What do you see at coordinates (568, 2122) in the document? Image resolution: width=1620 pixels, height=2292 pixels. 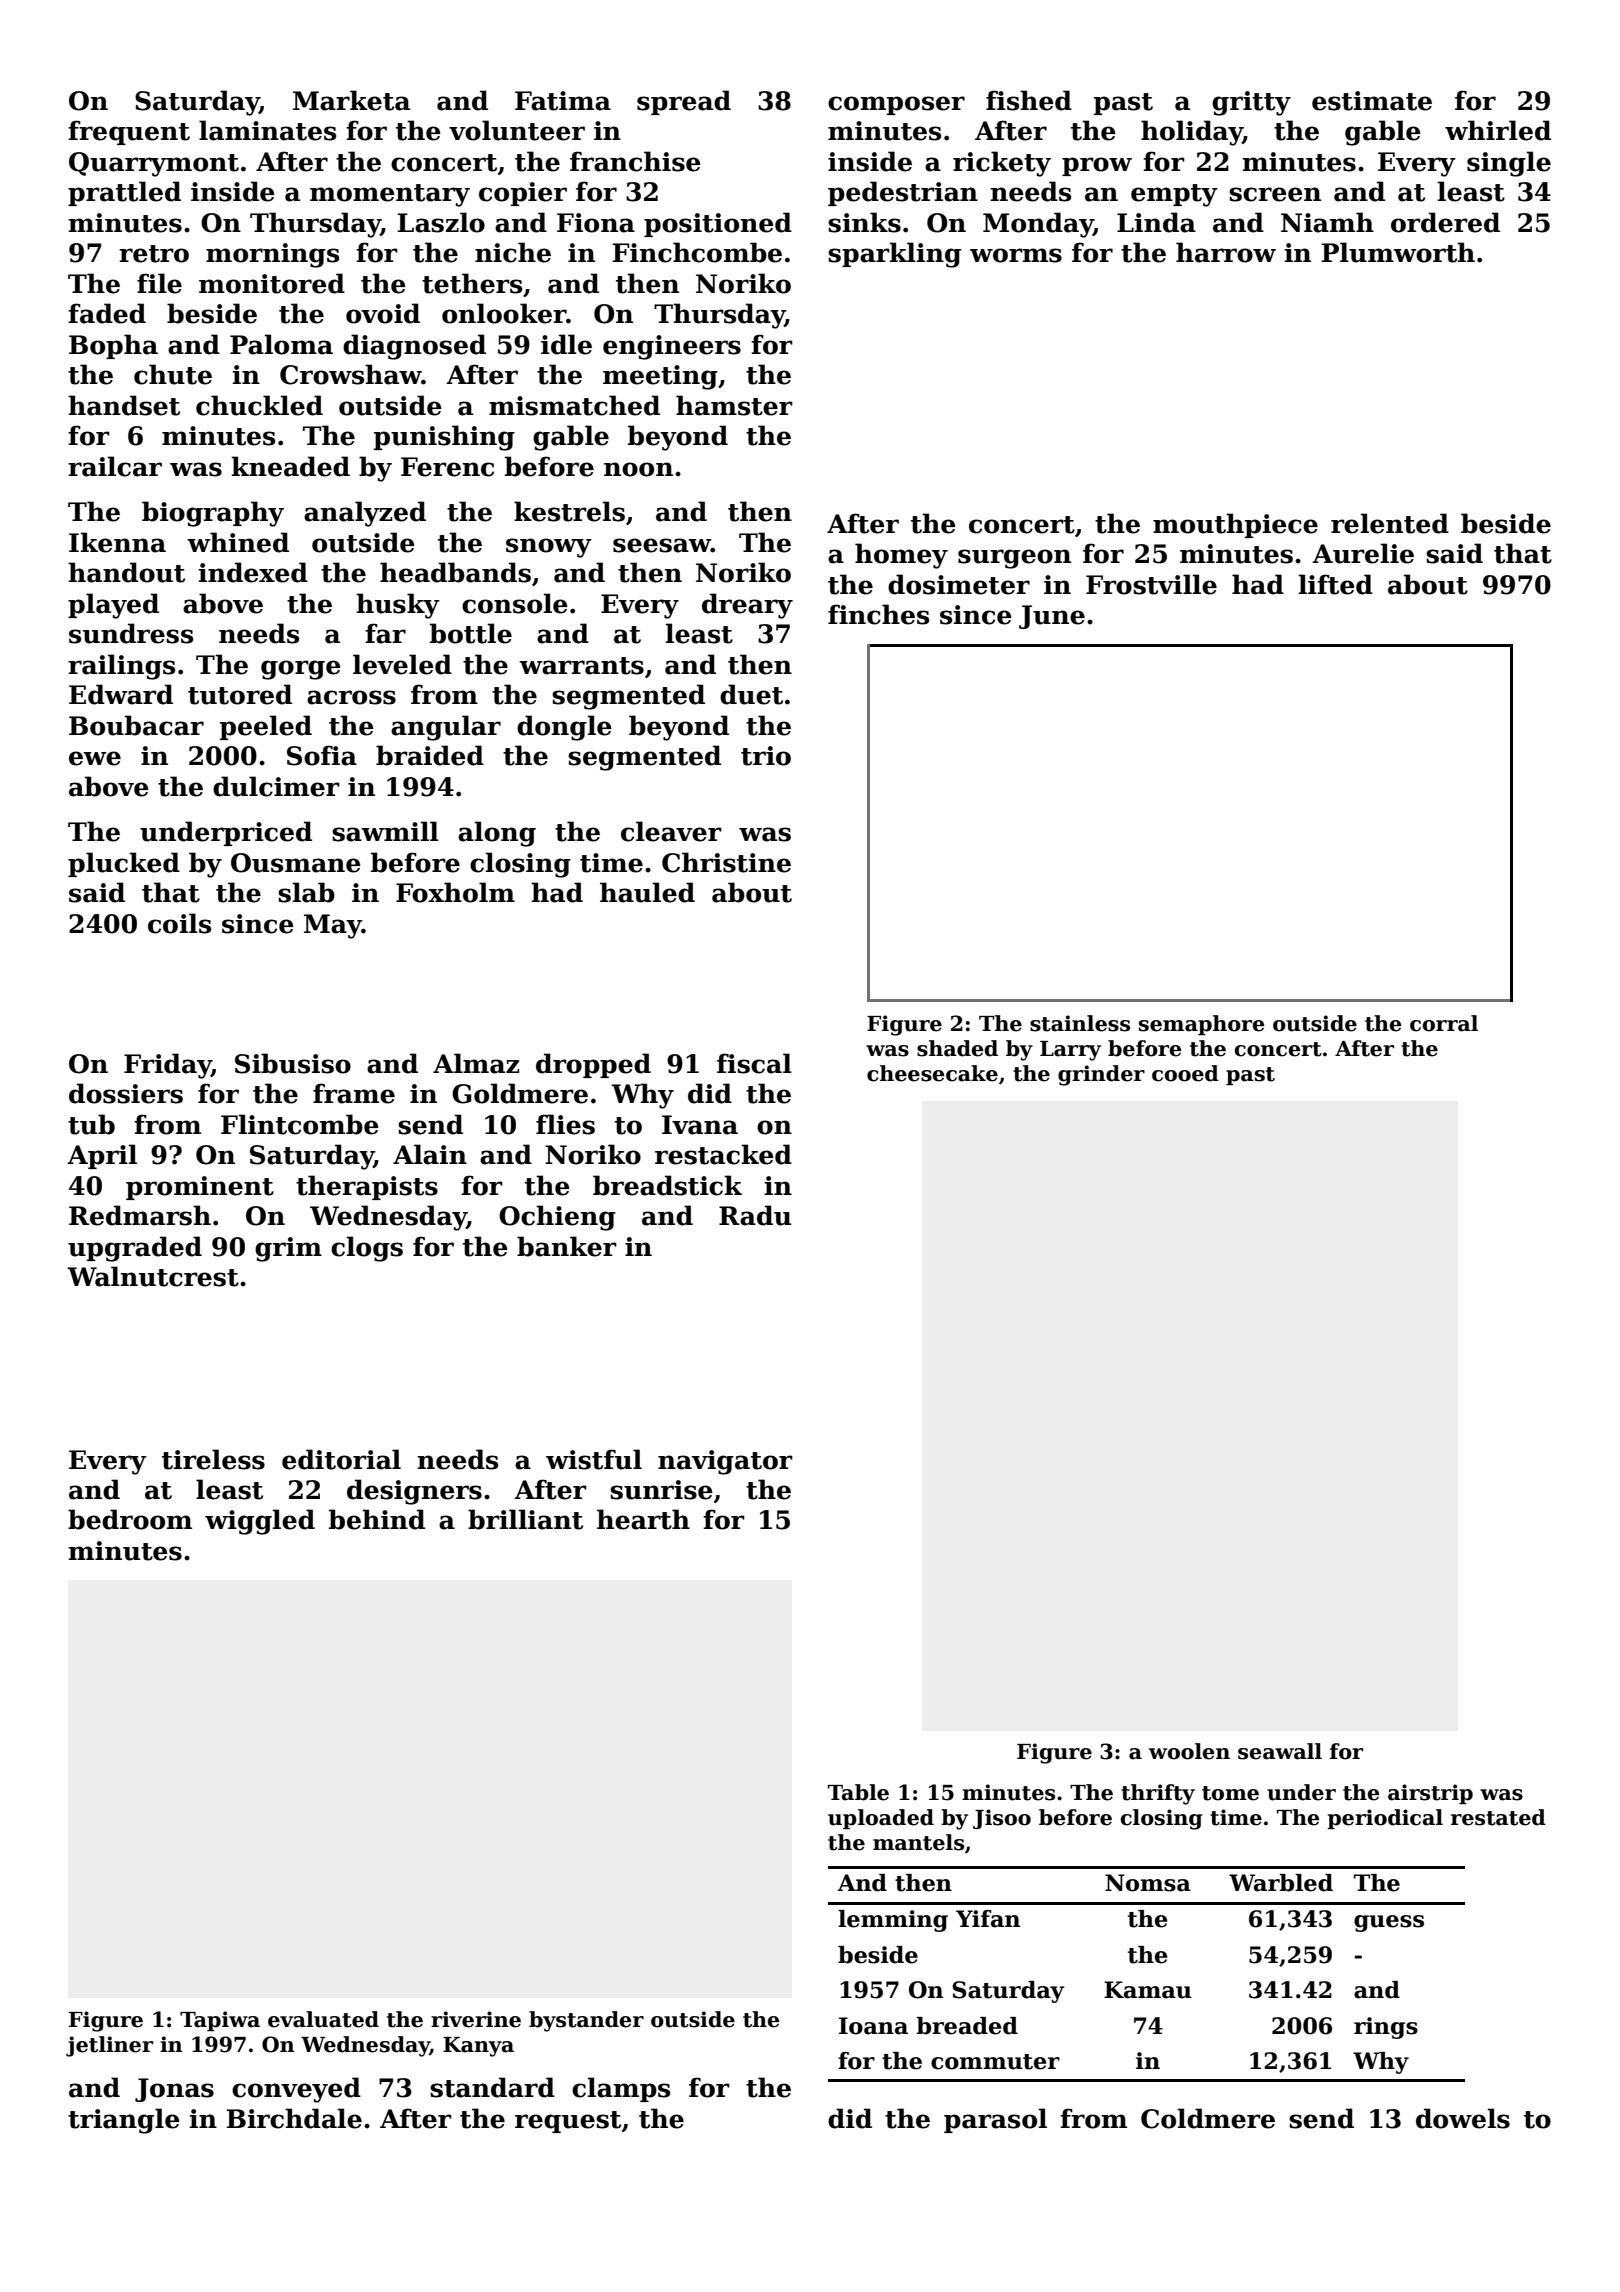 I see `request` at bounding box center [568, 2122].
